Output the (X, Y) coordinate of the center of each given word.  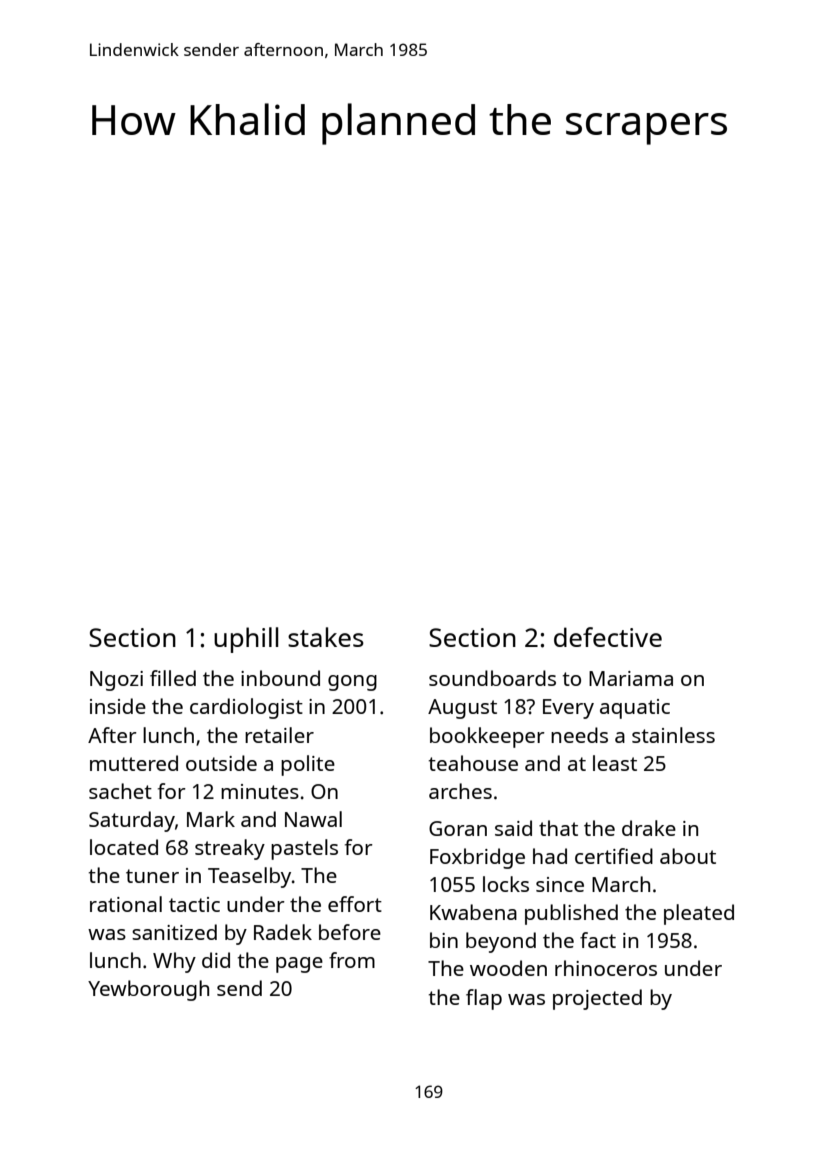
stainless (673, 735)
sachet (120, 791)
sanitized (174, 932)
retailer (279, 735)
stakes (326, 637)
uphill (246, 640)
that (558, 828)
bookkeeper (487, 737)
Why (174, 962)
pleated (699, 914)
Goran (458, 828)
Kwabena (473, 912)
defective (608, 637)
